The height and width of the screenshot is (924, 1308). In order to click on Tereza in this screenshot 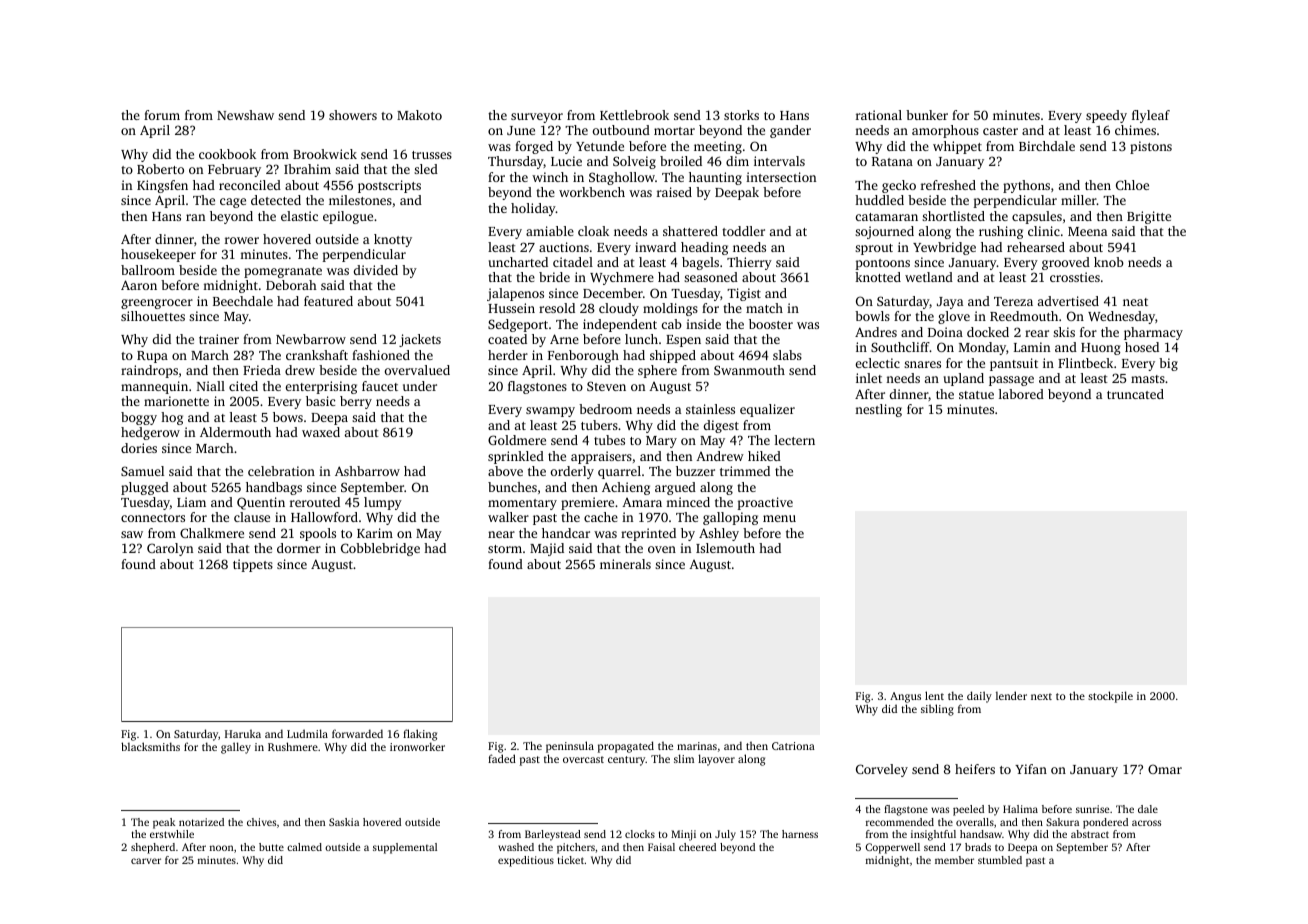, I will do `click(1013, 301)`.
